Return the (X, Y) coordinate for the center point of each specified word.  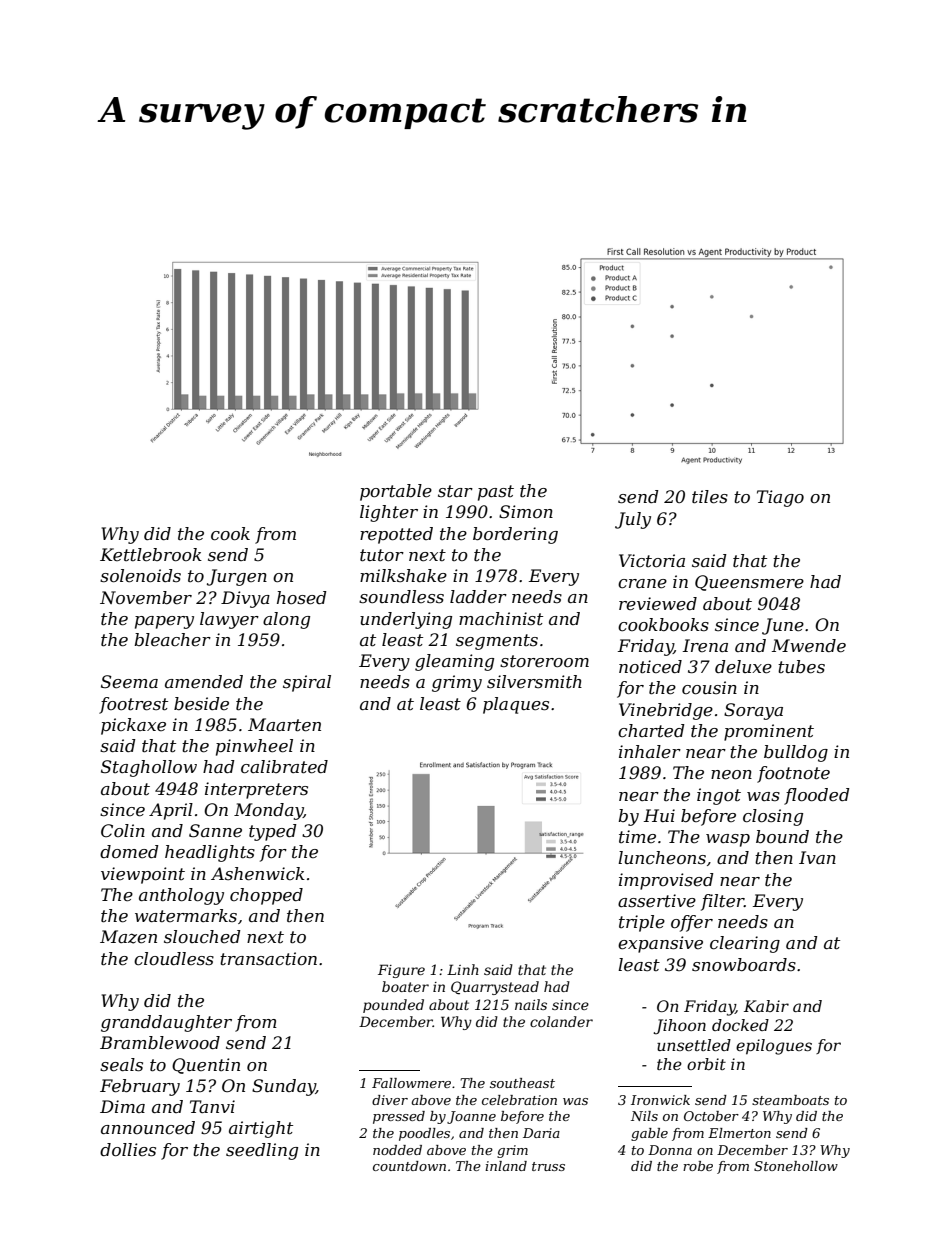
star (455, 491)
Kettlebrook (151, 555)
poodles (424, 1134)
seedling (262, 1151)
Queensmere (749, 583)
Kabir (766, 1006)
